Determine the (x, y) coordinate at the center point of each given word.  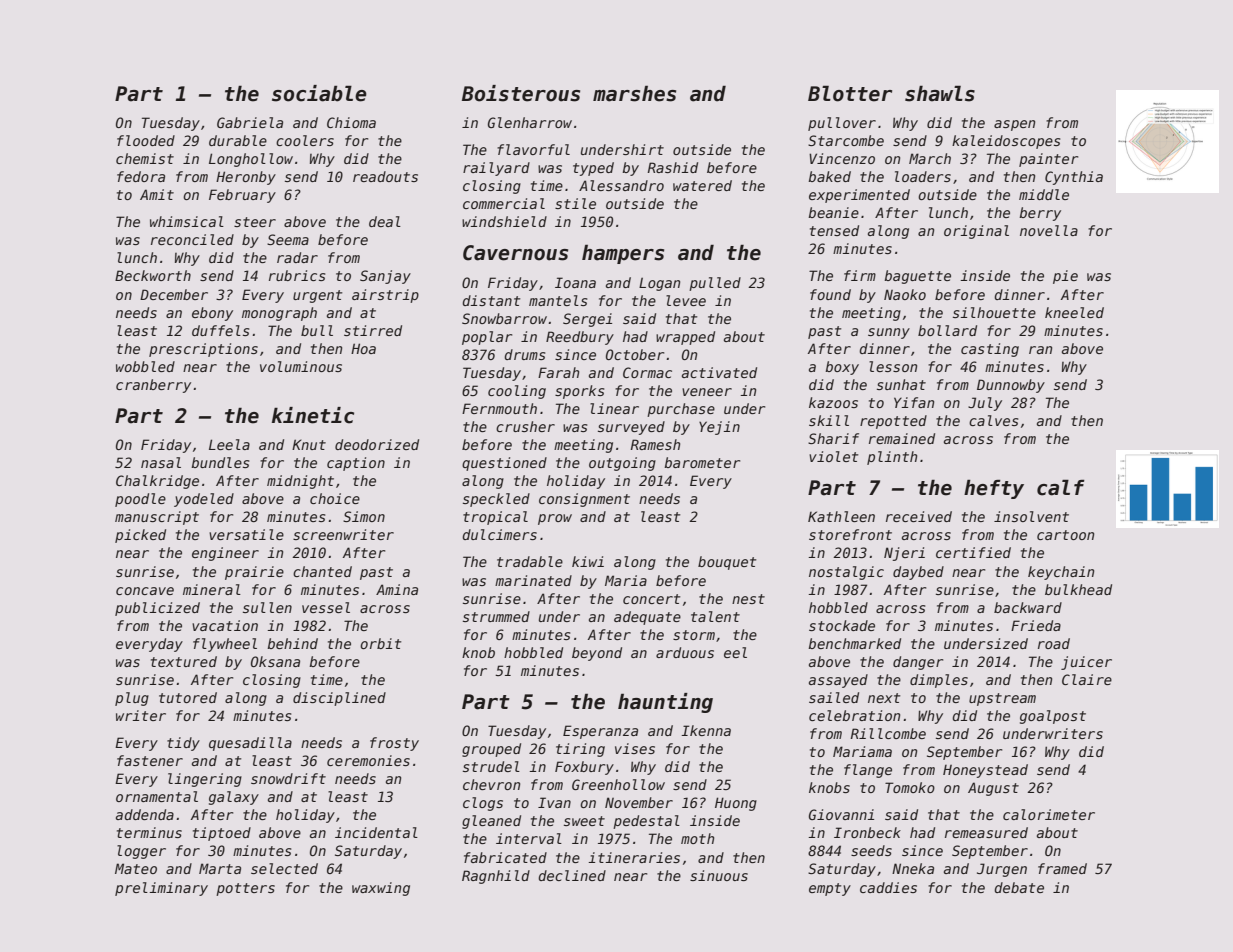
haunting (665, 703)
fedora (141, 176)
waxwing (381, 889)
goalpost (1053, 717)
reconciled (192, 239)
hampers (623, 254)
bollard (947, 330)
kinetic (313, 415)
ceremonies (368, 760)
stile (575, 203)
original (976, 232)
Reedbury (580, 338)
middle (1044, 194)
